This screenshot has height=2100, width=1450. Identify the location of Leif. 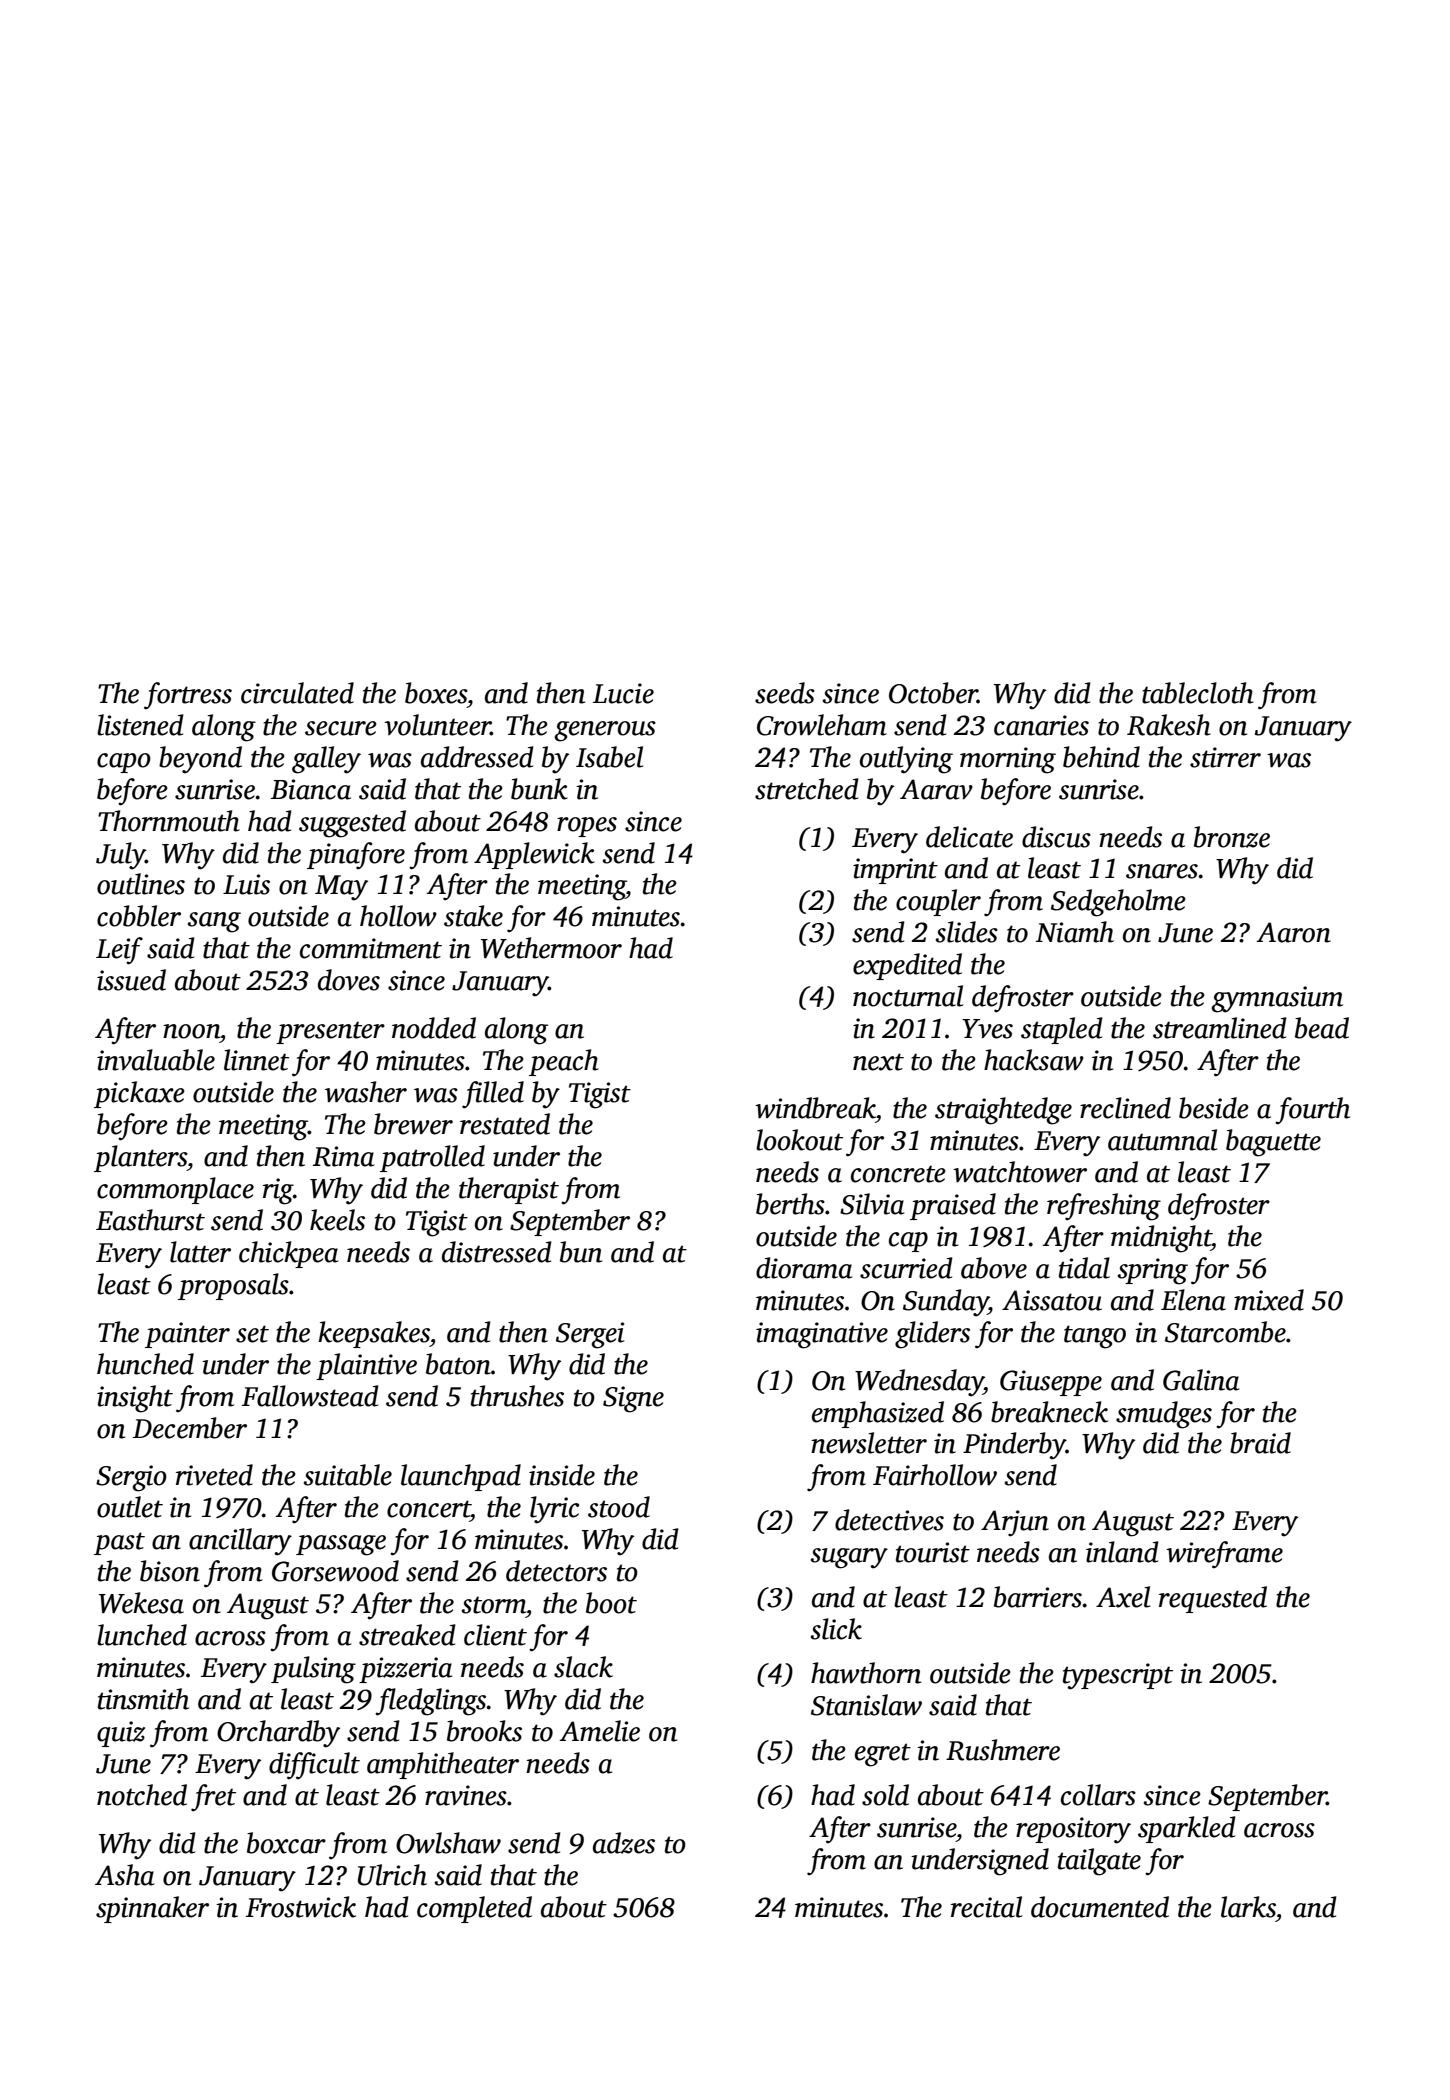
(119, 951).
